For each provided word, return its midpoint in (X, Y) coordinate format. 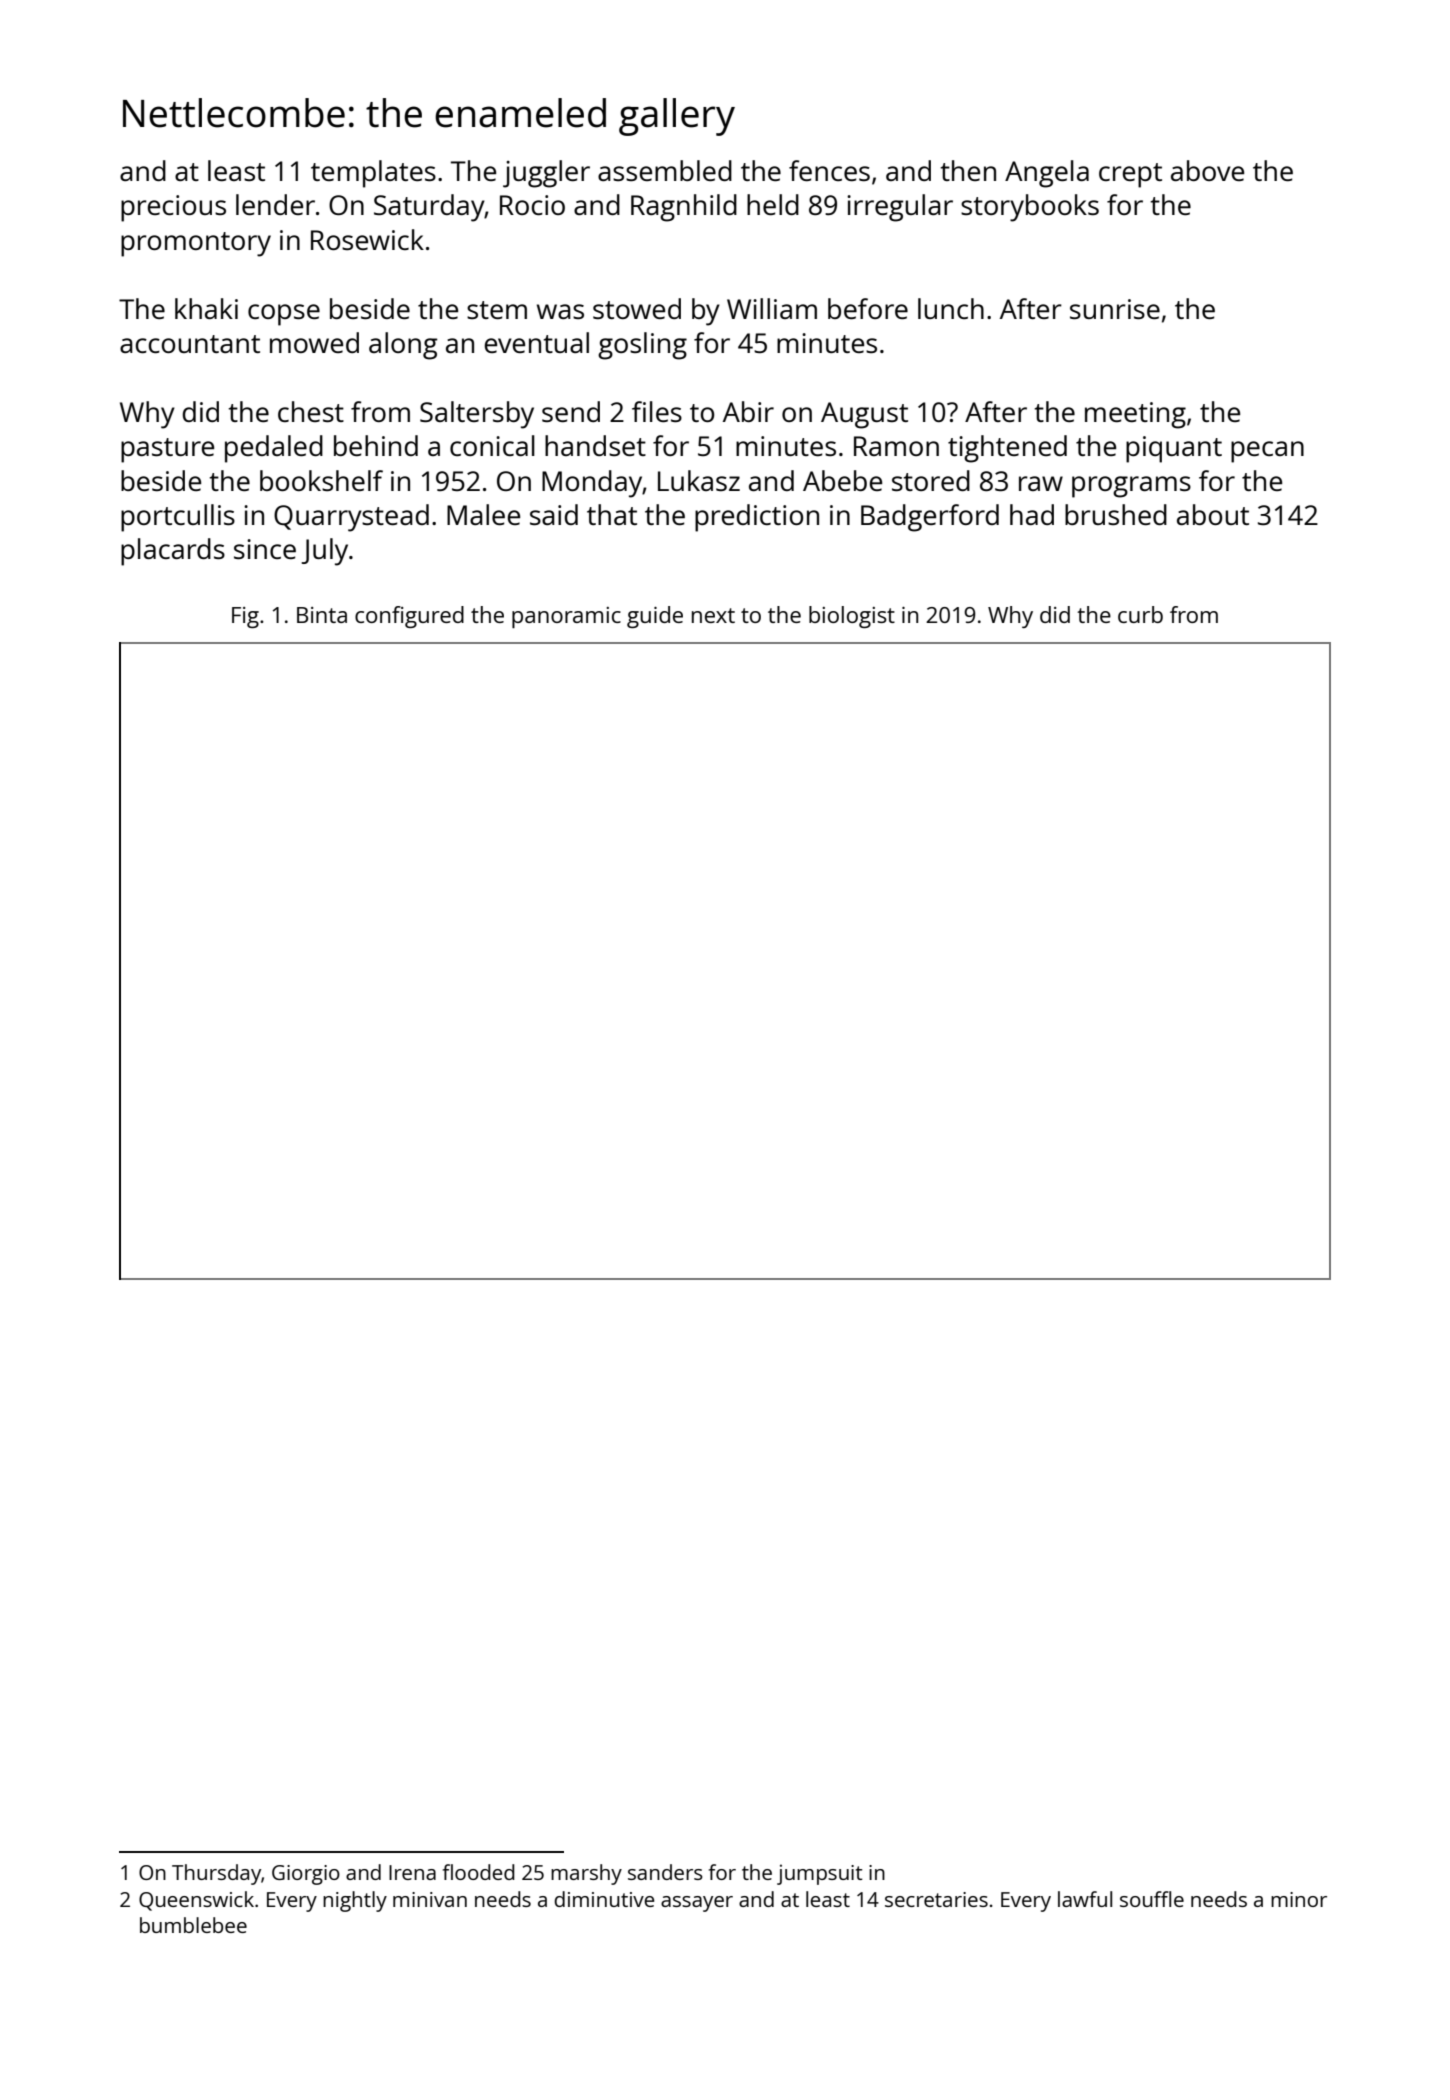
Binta (322, 615)
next (713, 615)
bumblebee (193, 1925)
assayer (697, 1904)
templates (373, 174)
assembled (665, 170)
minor (1299, 1899)
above (1207, 170)
